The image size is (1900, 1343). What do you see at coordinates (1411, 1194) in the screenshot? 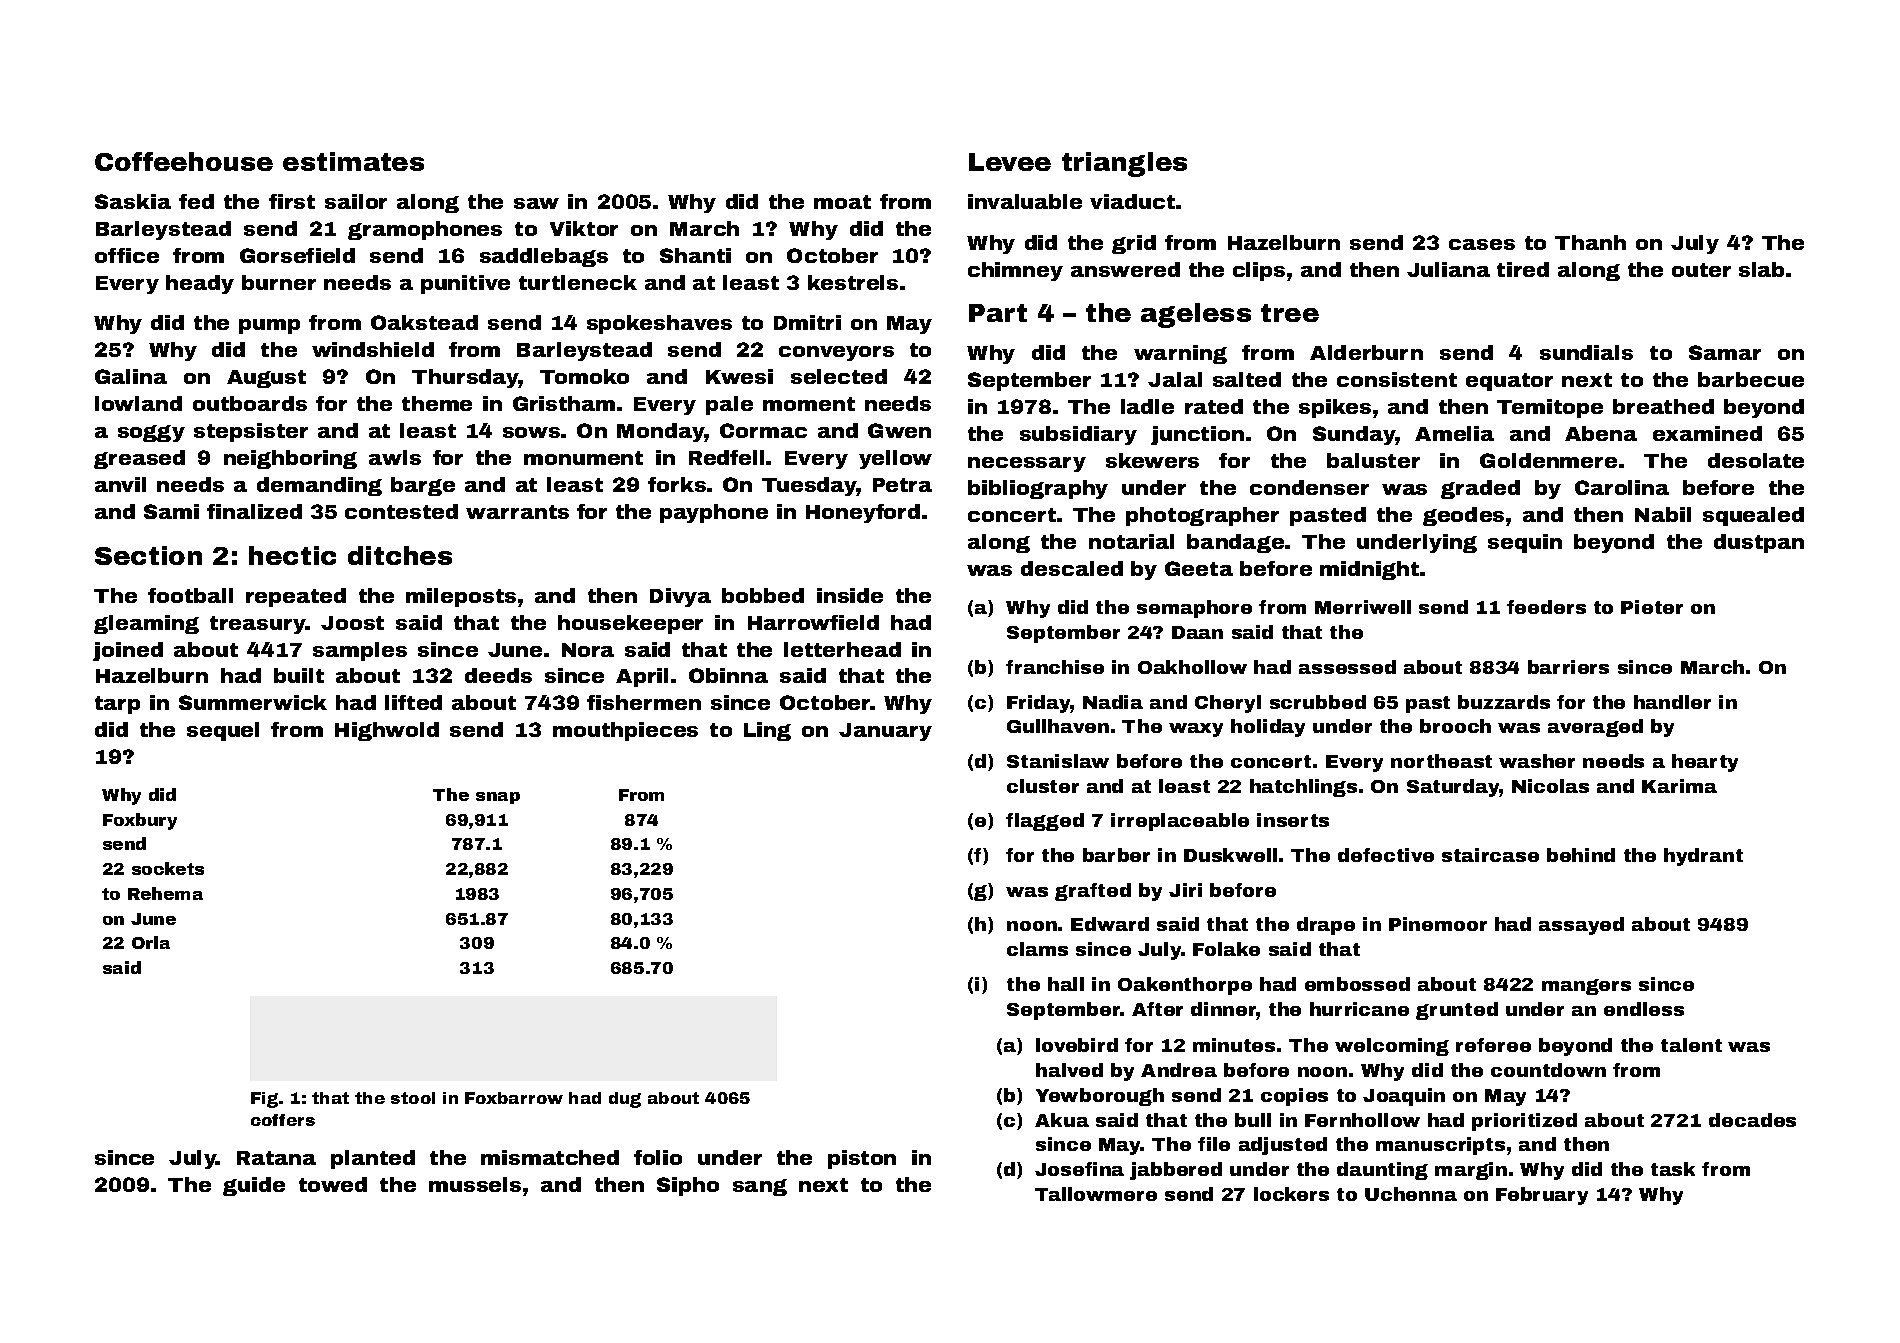
I see `Uchenna` at bounding box center [1411, 1194].
